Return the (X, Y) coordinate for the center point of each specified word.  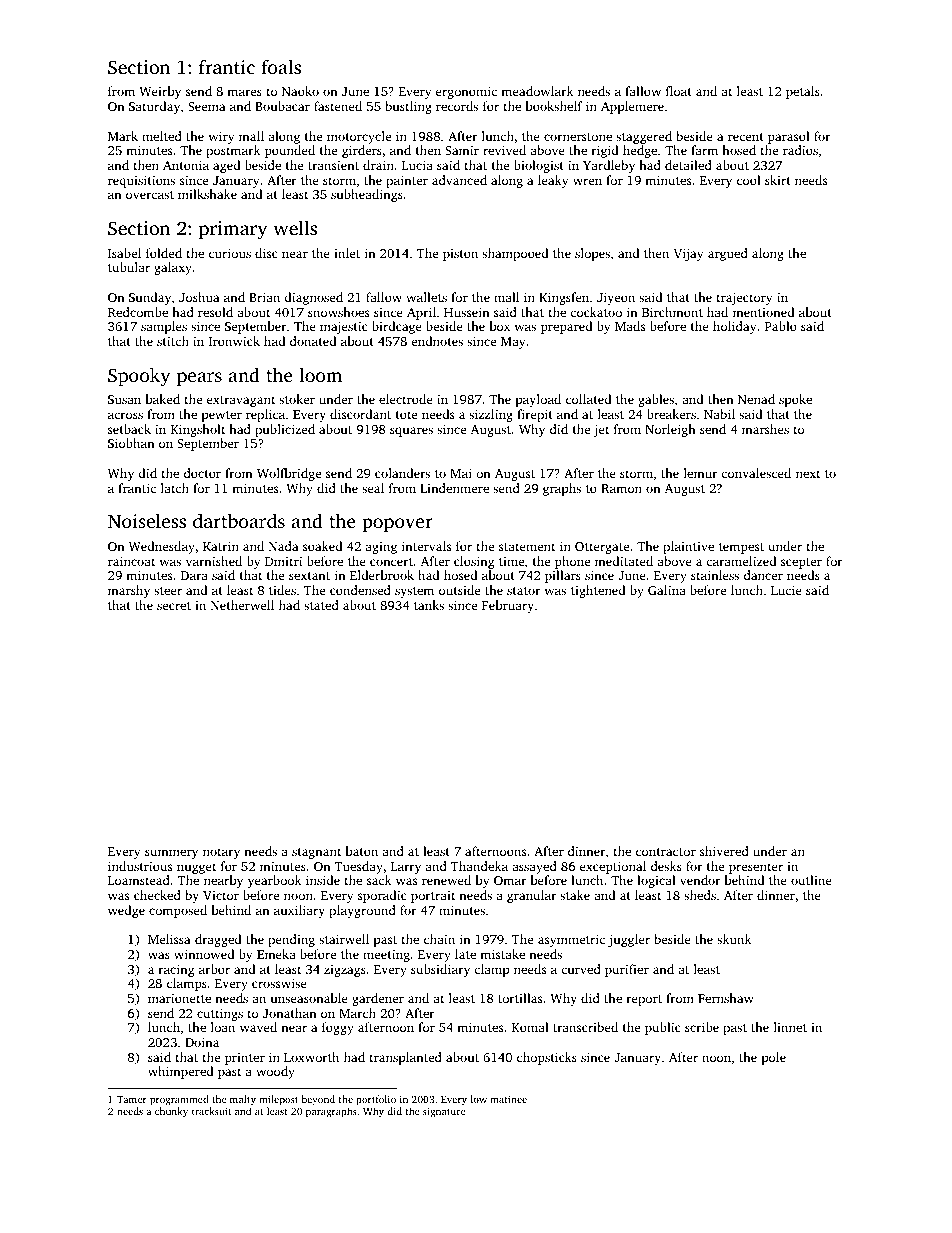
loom (320, 374)
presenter (756, 868)
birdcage (397, 327)
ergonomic (466, 93)
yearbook (274, 881)
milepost (278, 1100)
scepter (801, 563)
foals (281, 66)
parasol (789, 137)
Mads (630, 326)
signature (444, 1112)
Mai (461, 473)
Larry (406, 868)
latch (175, 488)
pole (773, 1058)
